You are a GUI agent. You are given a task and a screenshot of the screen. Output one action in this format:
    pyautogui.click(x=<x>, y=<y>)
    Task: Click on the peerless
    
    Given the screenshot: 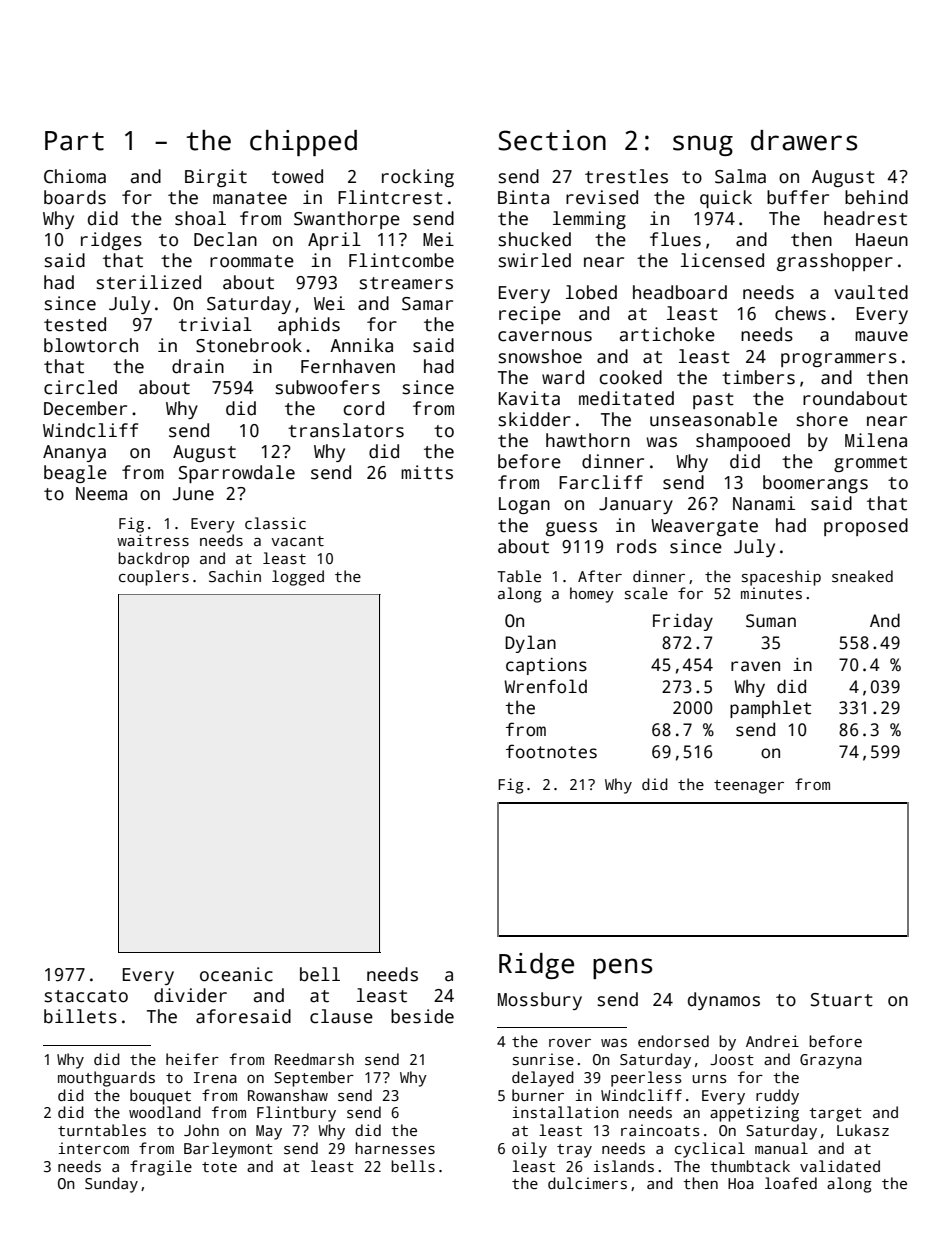 What is the action you would take?
    pyautogui.click(x=646, y=1079)
